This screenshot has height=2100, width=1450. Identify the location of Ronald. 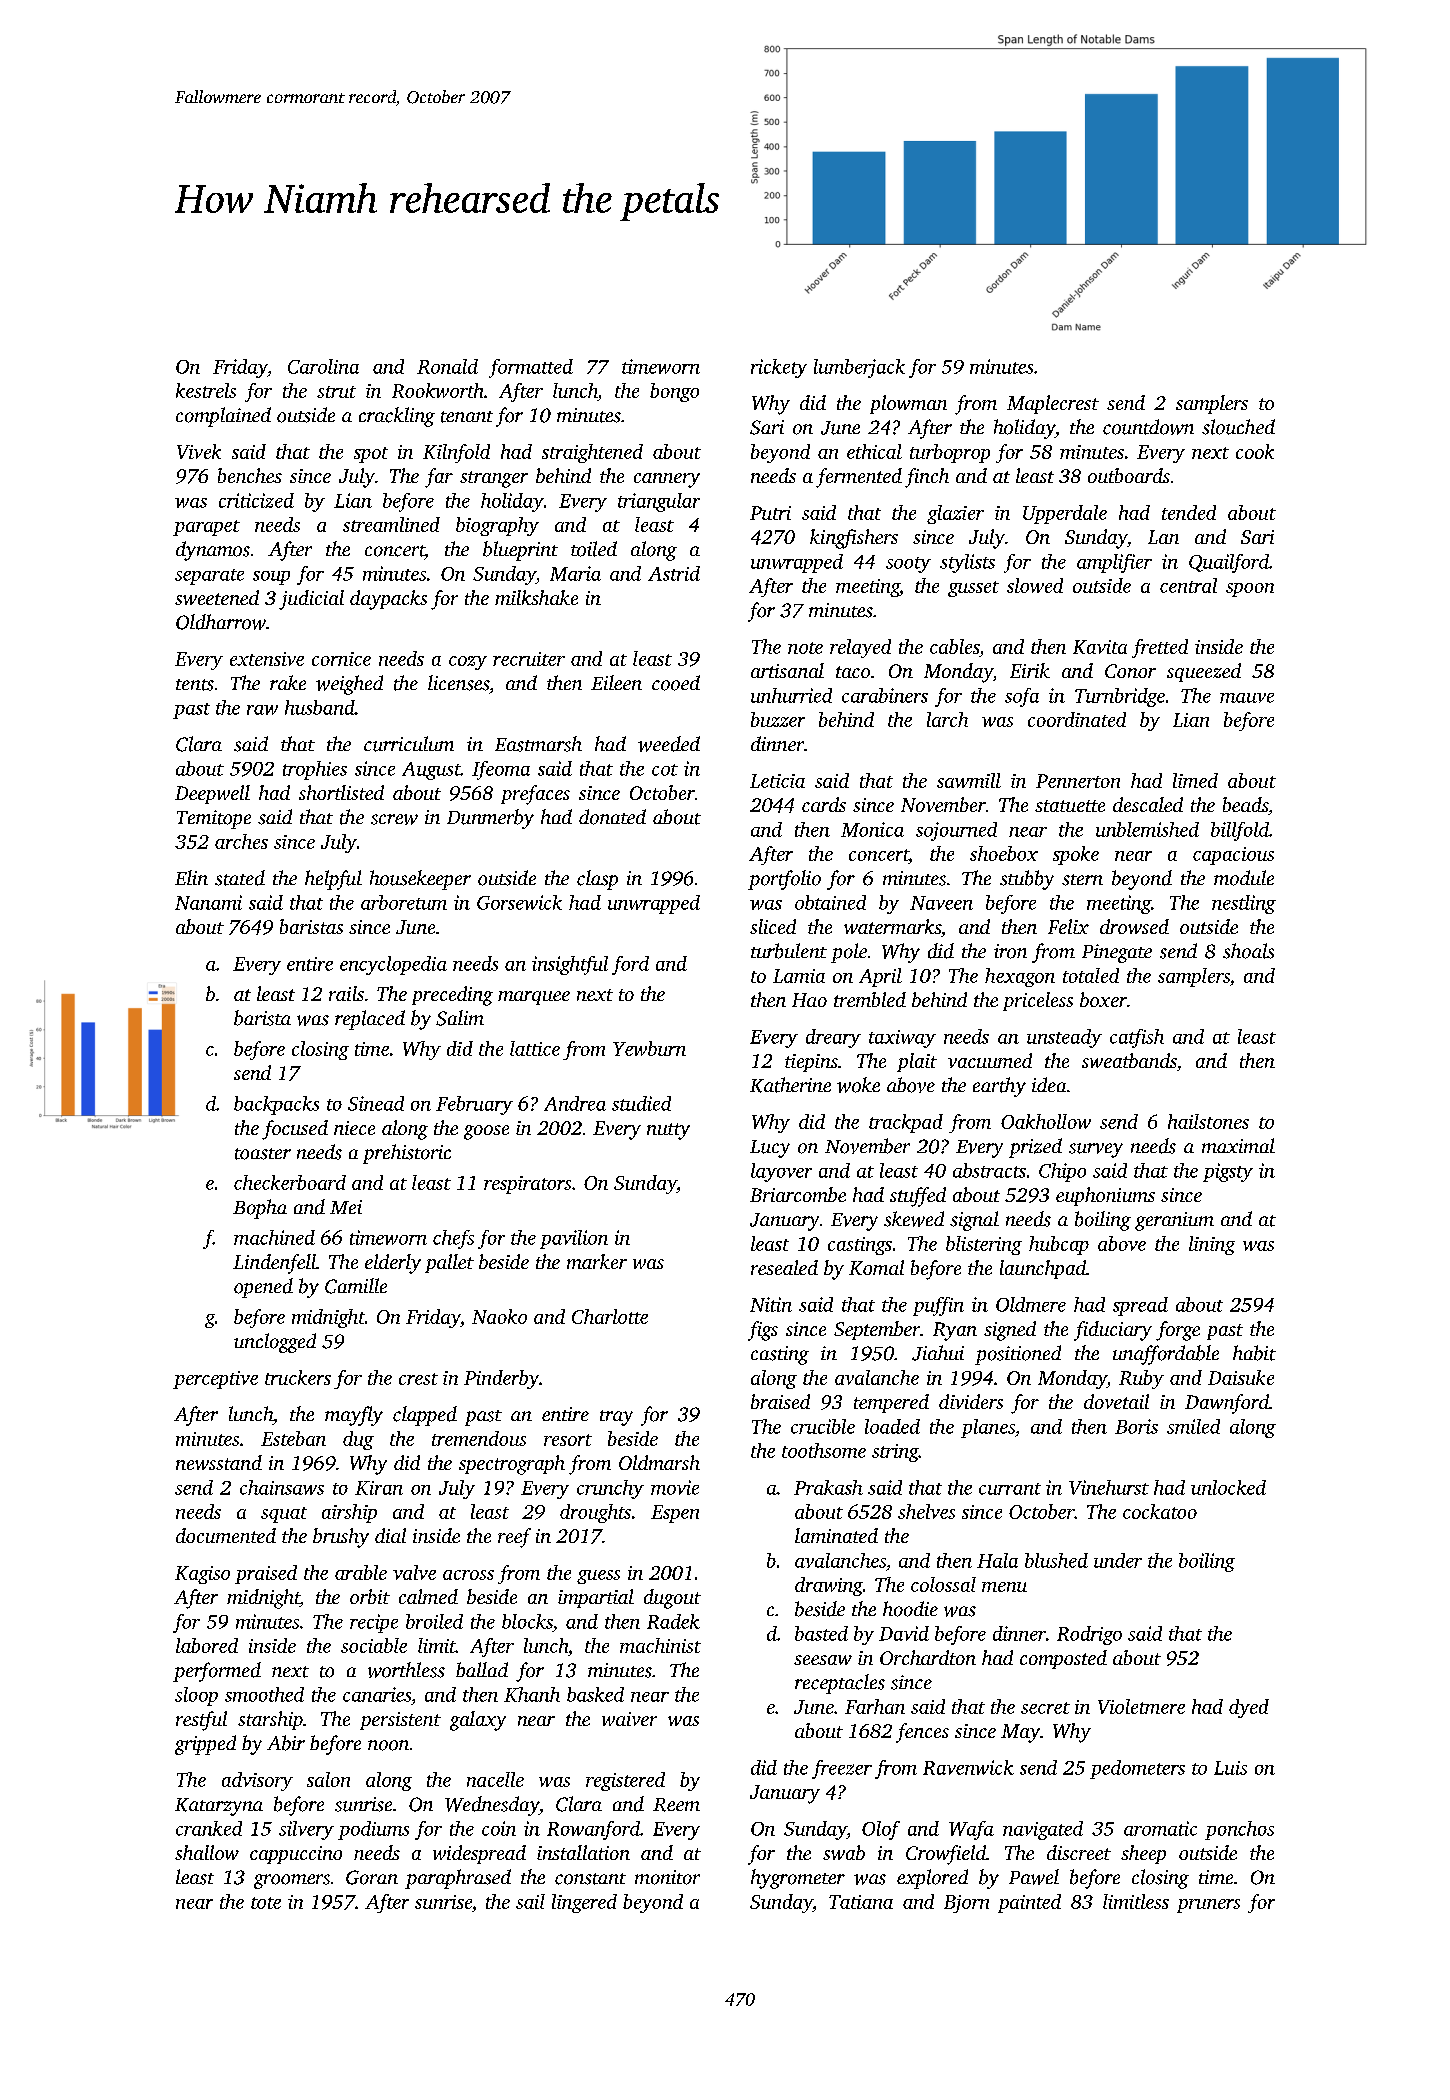
(447, 366).
